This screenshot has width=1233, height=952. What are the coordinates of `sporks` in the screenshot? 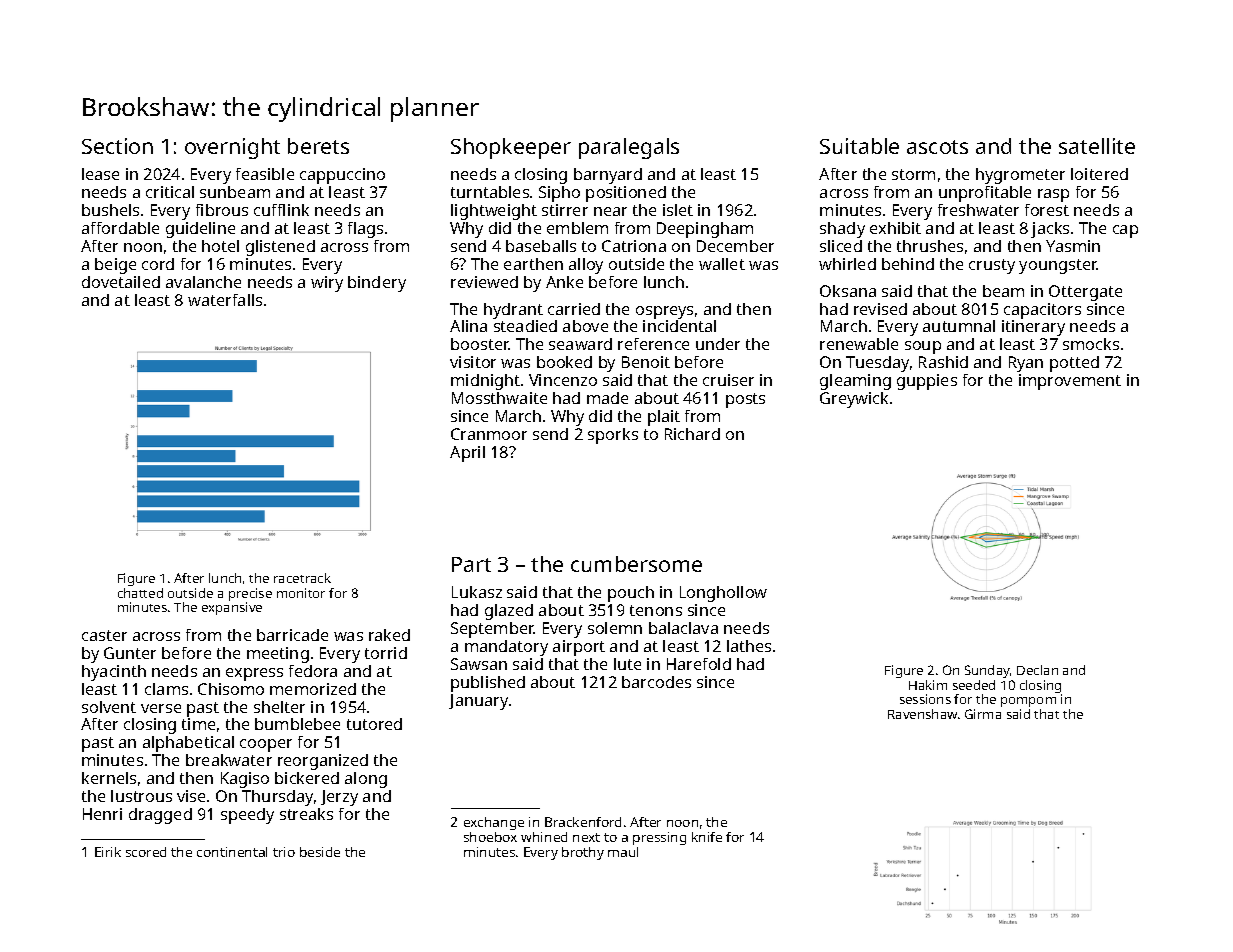 It's located at (613, 436).
